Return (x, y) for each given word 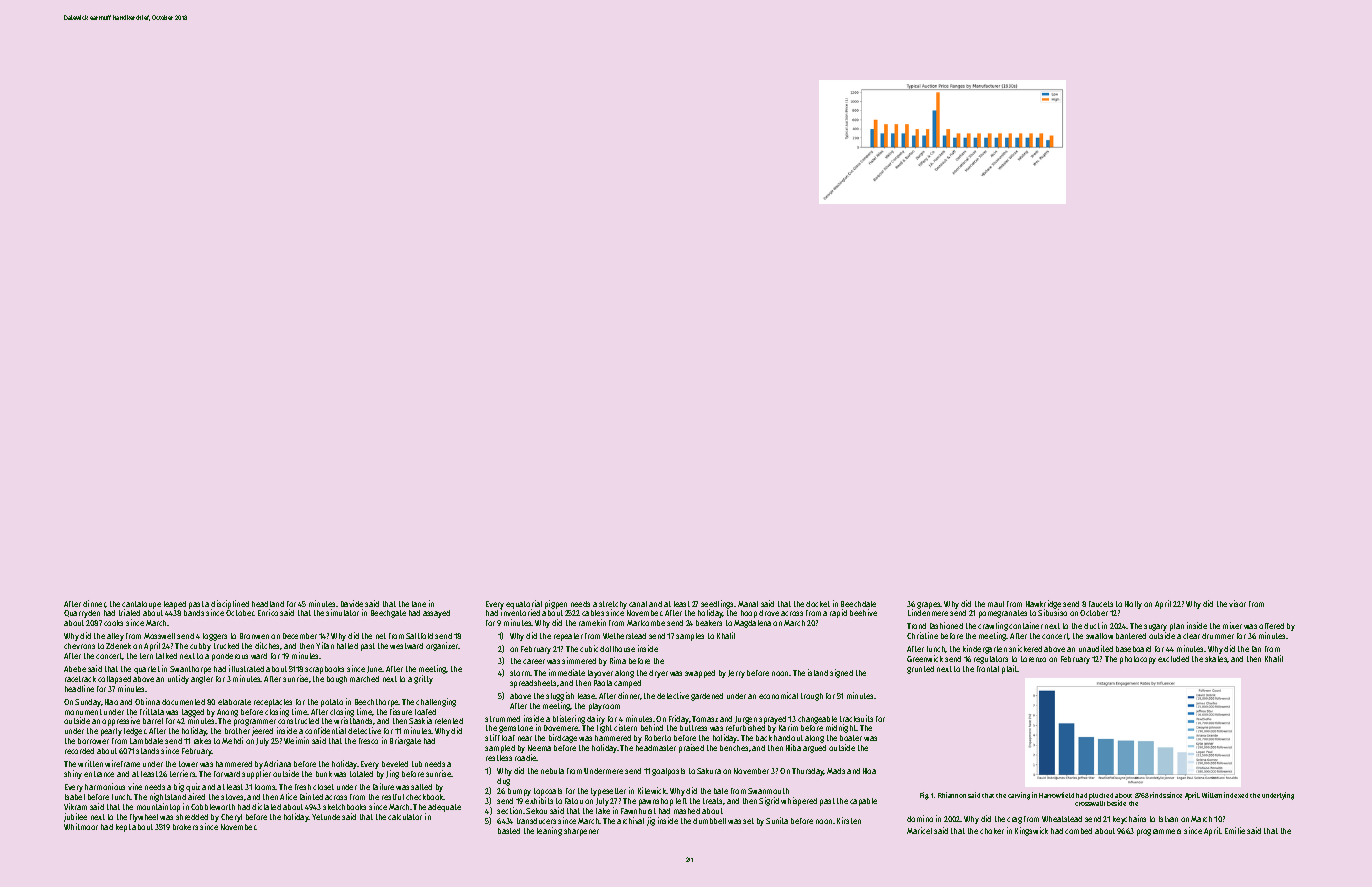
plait (1010, 669)
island (818, 672)
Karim (788, 728)
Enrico (268, 612)
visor (1237, 603)
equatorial (524, 605)
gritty (423, 679)
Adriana (277, 763)
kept (123, 828)
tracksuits (856, 718)
